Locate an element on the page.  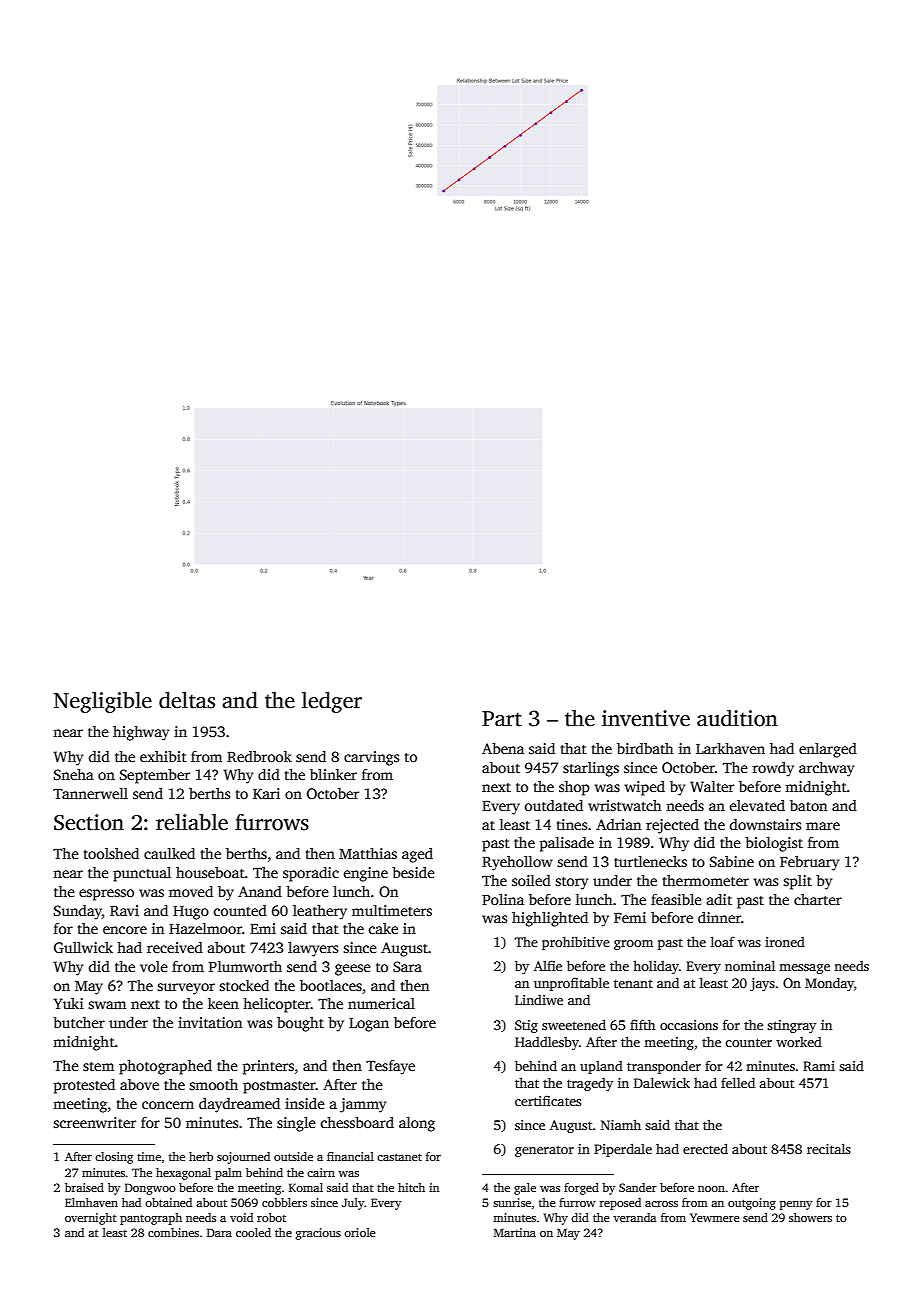
message is located at coordinates (804, 969).
